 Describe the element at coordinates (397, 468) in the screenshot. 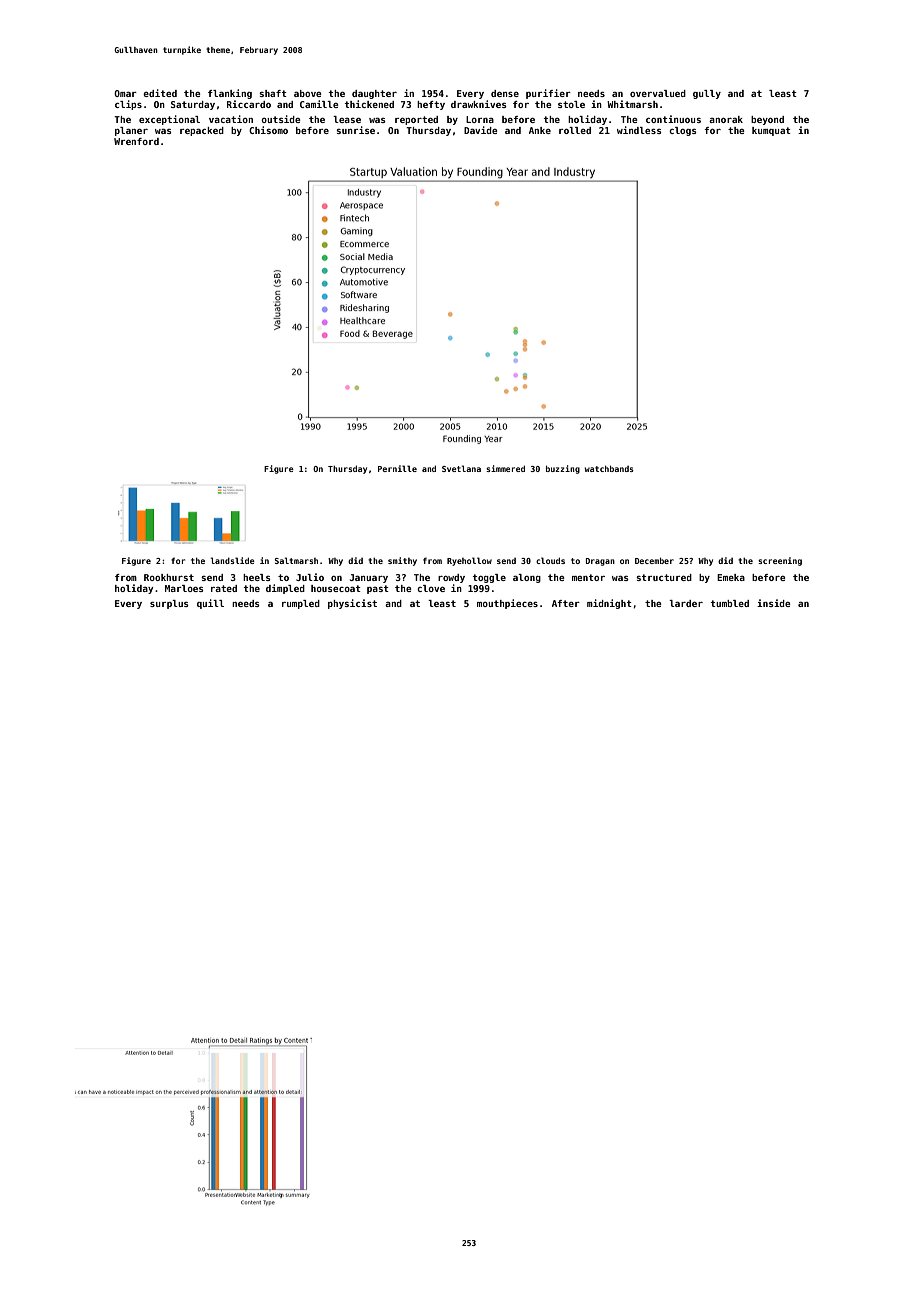

I see `Pernille` at that location.
